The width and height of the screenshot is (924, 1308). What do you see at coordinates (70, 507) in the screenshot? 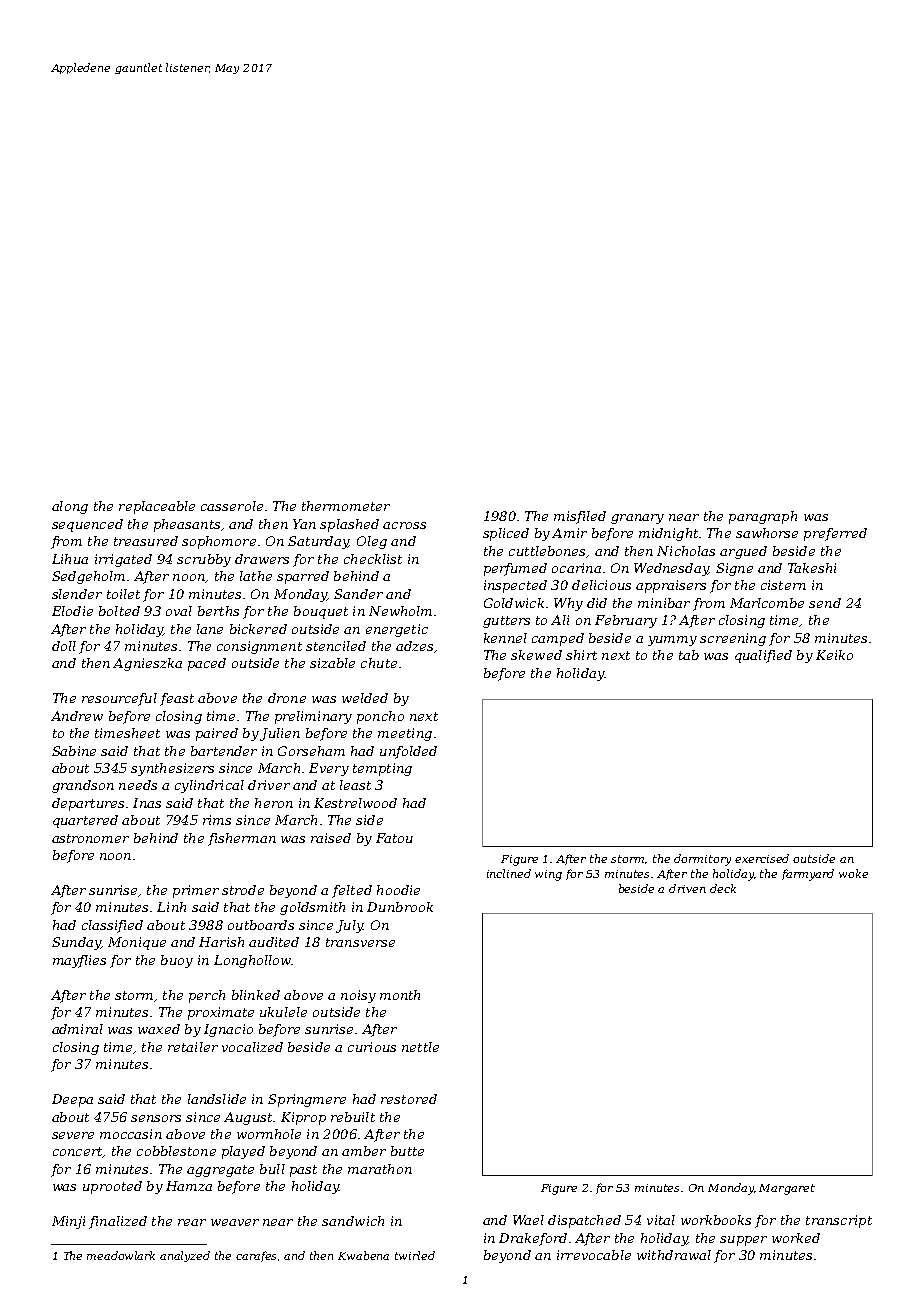
I see `along` at bounding box center [70, 507].
